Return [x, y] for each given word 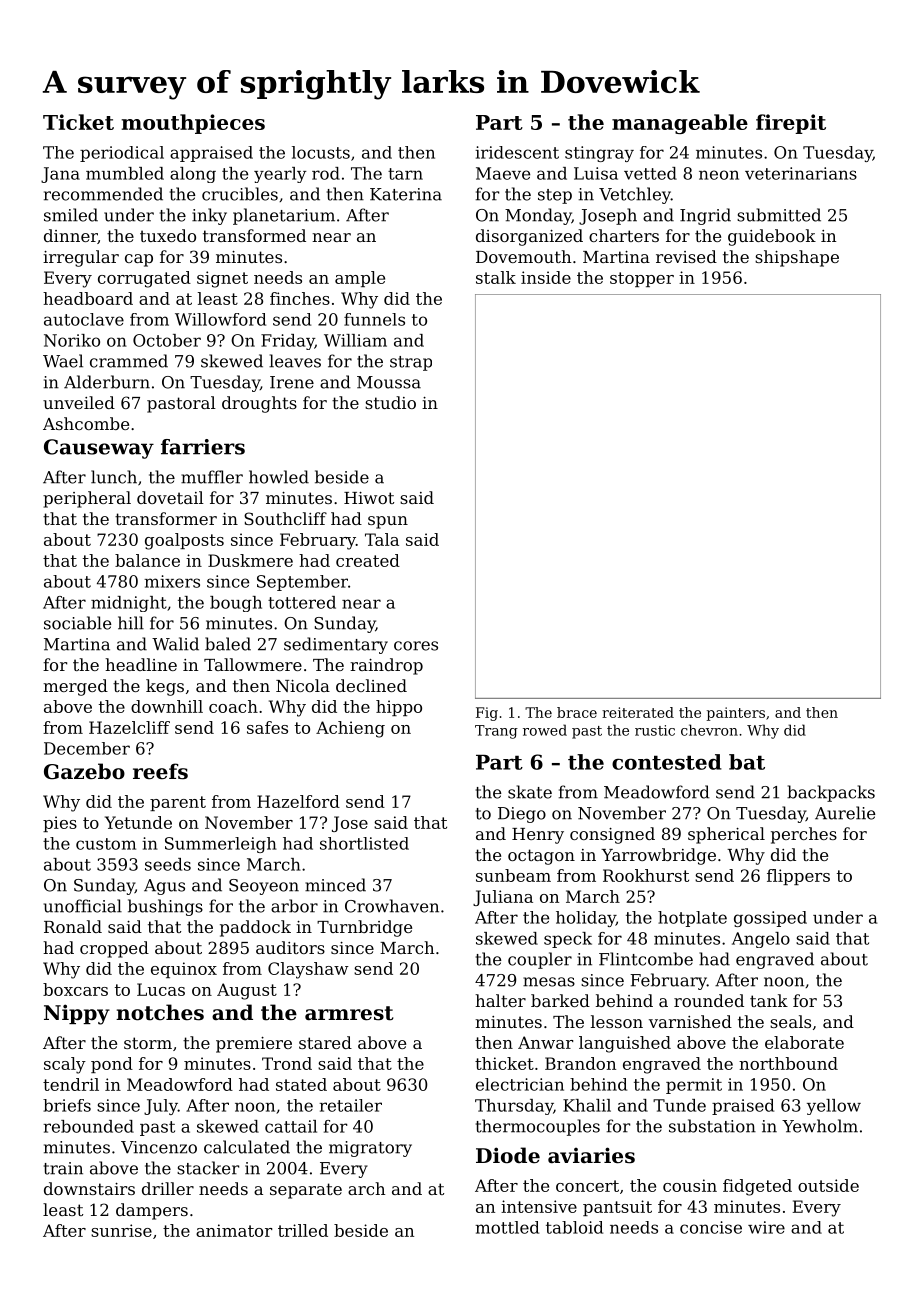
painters [736, 714]
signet [222, 279]
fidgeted [757, 1187]
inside [546, 277]
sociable [78, 623]
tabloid [574, 1227]
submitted [779, 215]
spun [388, 522]
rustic [655, 730]
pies [60, 824]
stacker [208, 1168]
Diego [522, 815]
